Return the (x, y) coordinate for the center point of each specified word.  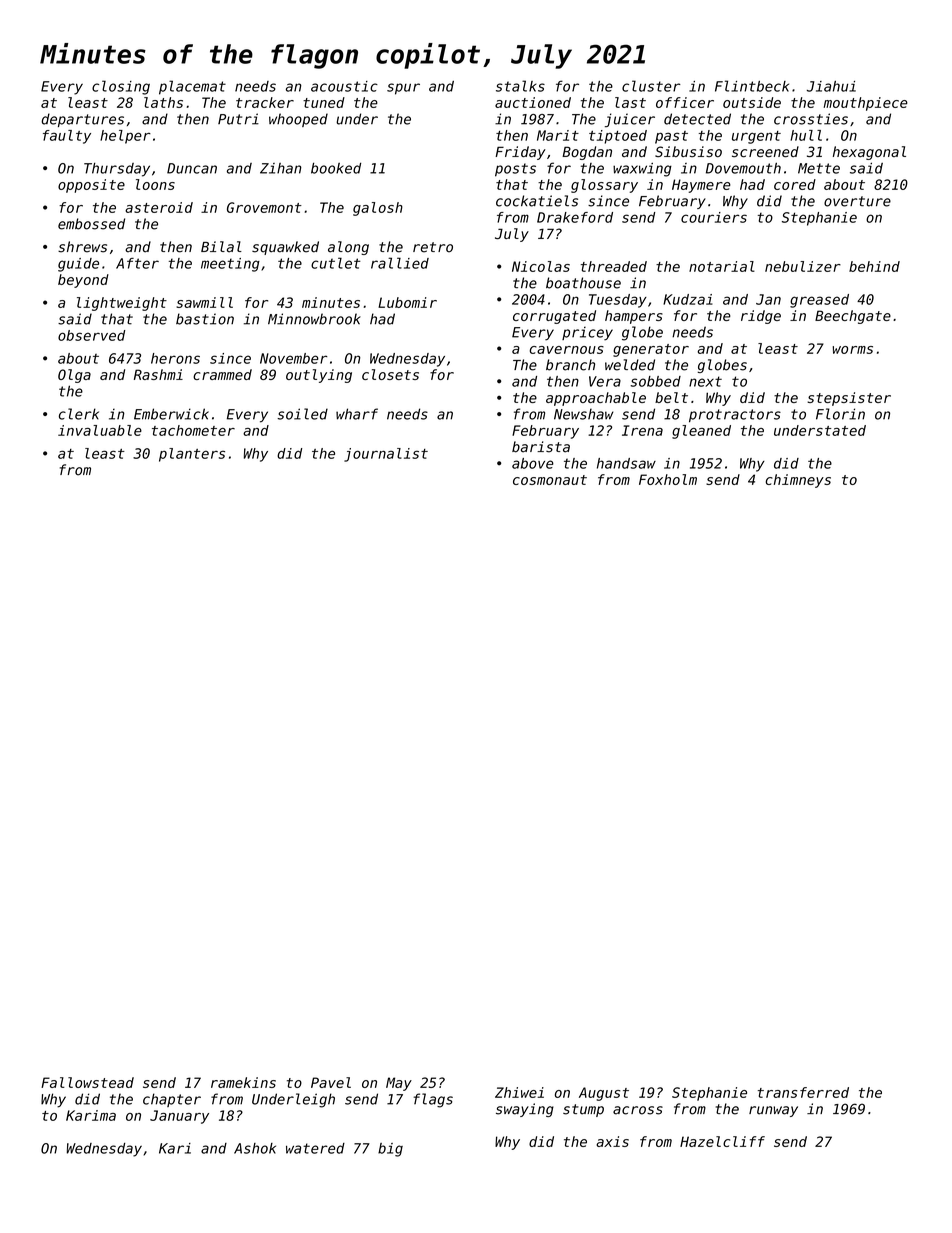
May (399, 1084)
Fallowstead (87, 1082)
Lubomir (407, 302)
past (671, 137)
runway (773, 1111)
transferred (803, 1092)
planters (192, 455)
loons (155, 184)
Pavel (331, 1082)
